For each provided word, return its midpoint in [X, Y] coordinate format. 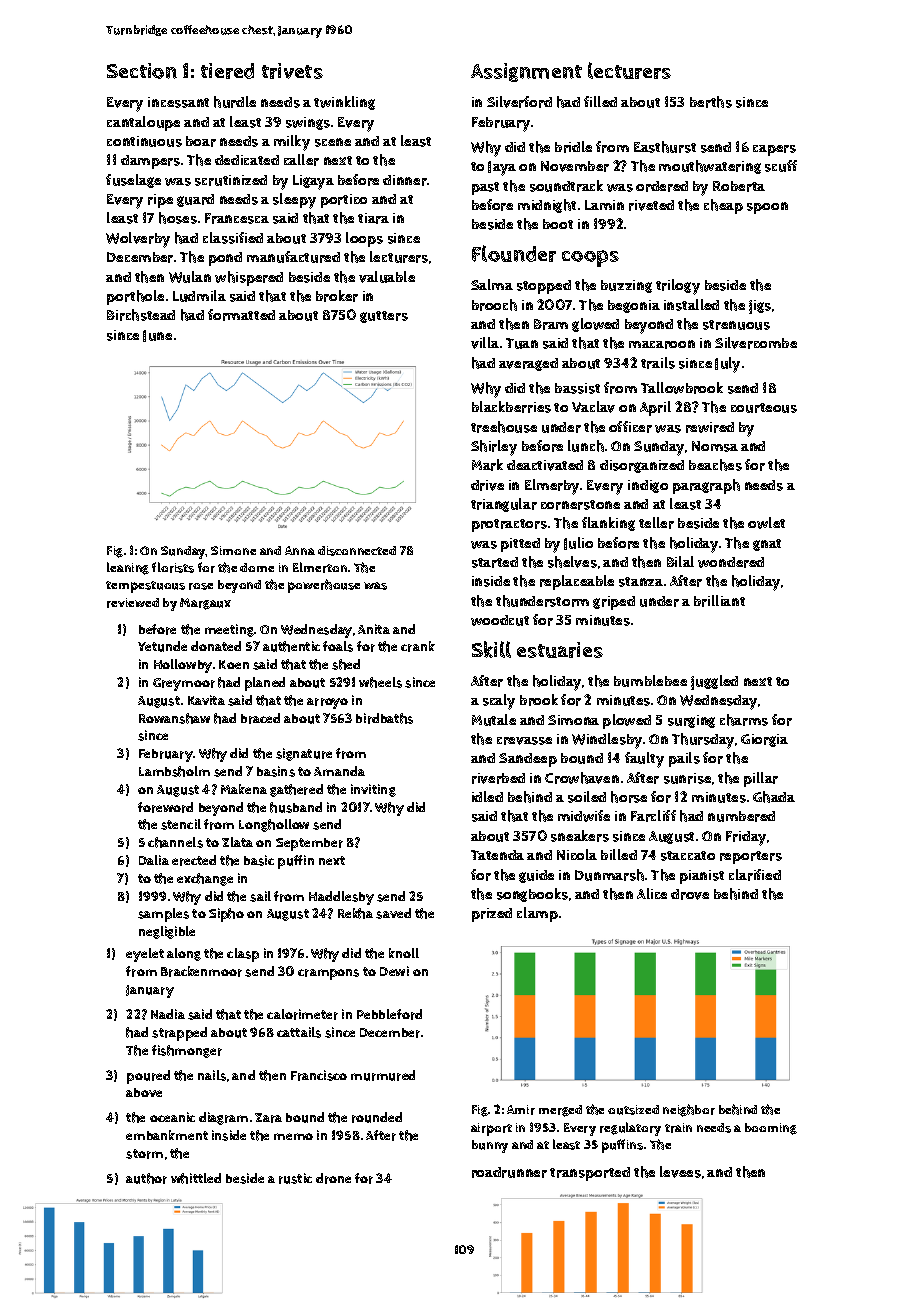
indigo [648, 486]
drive [487, 485]
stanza [641, 582]
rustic [295, 1178]
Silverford [519, 102]
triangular [504, 505]
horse [629, 797]
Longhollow [274, 825]
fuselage [133, 181]
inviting [373, 790]
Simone [233, 550]
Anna [300, 550]
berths [711, 102]
